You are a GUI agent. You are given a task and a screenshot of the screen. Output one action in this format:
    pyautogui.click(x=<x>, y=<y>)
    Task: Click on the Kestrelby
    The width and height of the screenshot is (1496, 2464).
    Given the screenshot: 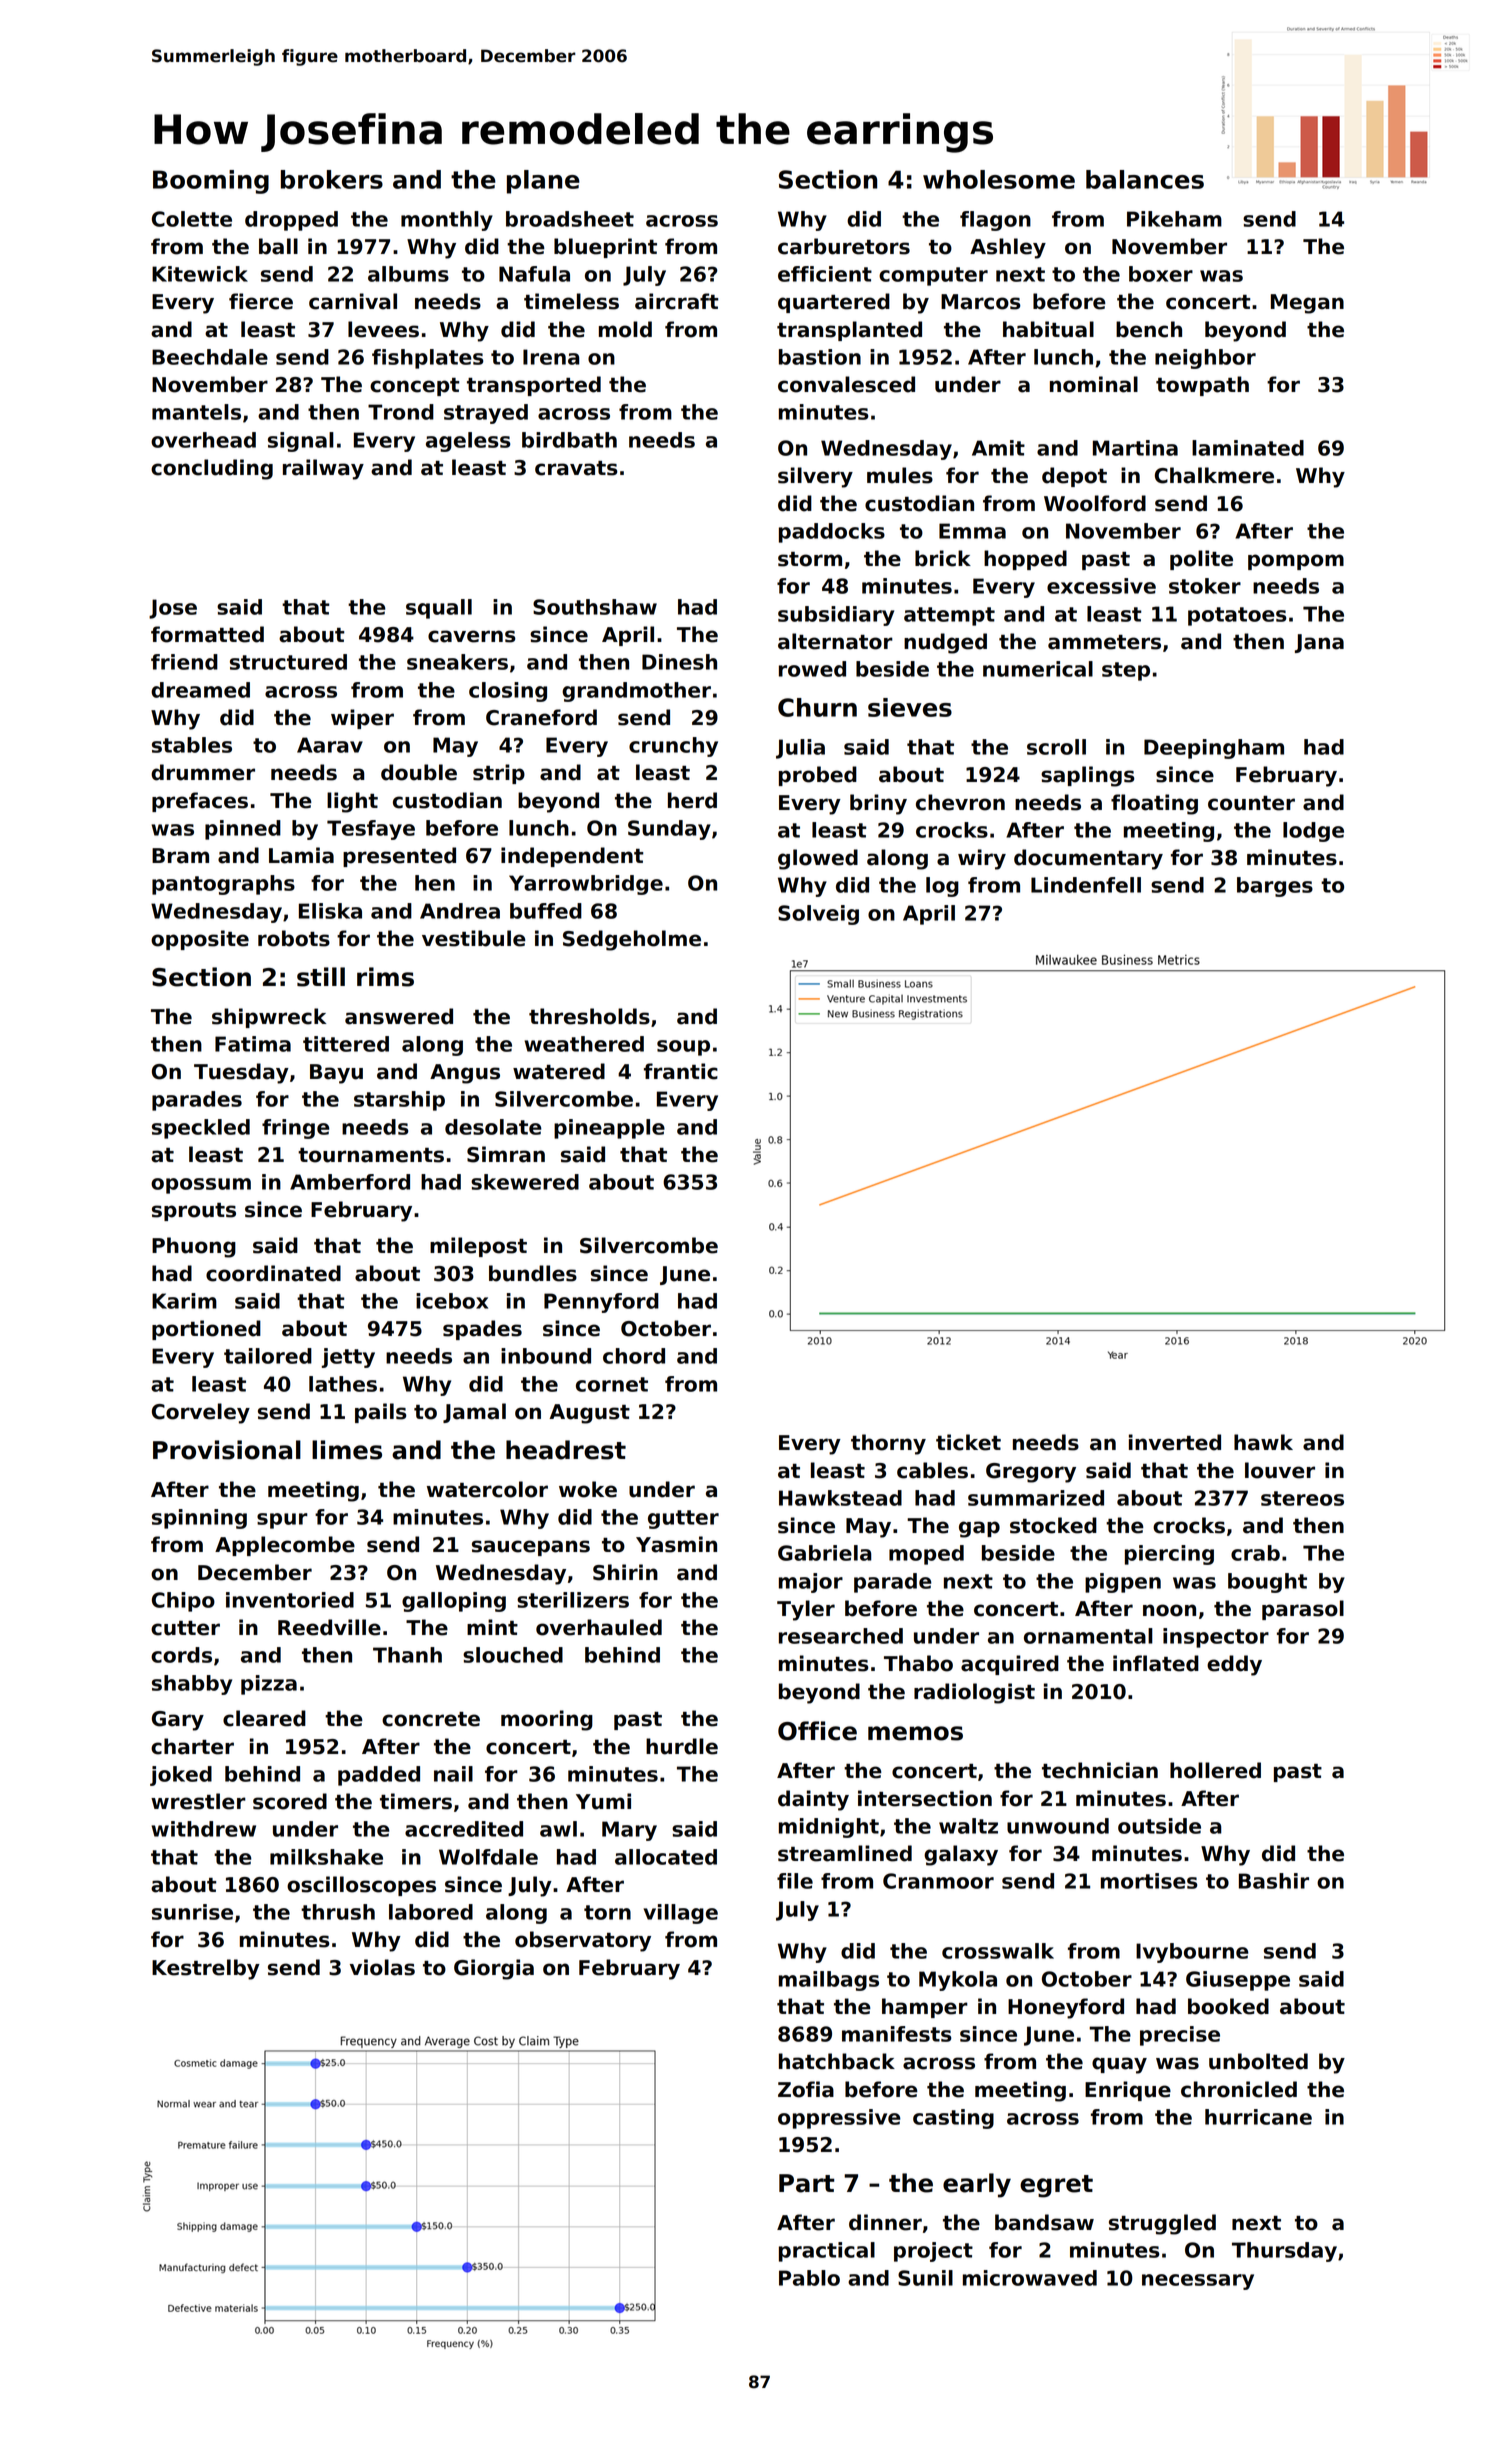 What is the action you would take?
    pyautogui.click(x=206, y=1969)
